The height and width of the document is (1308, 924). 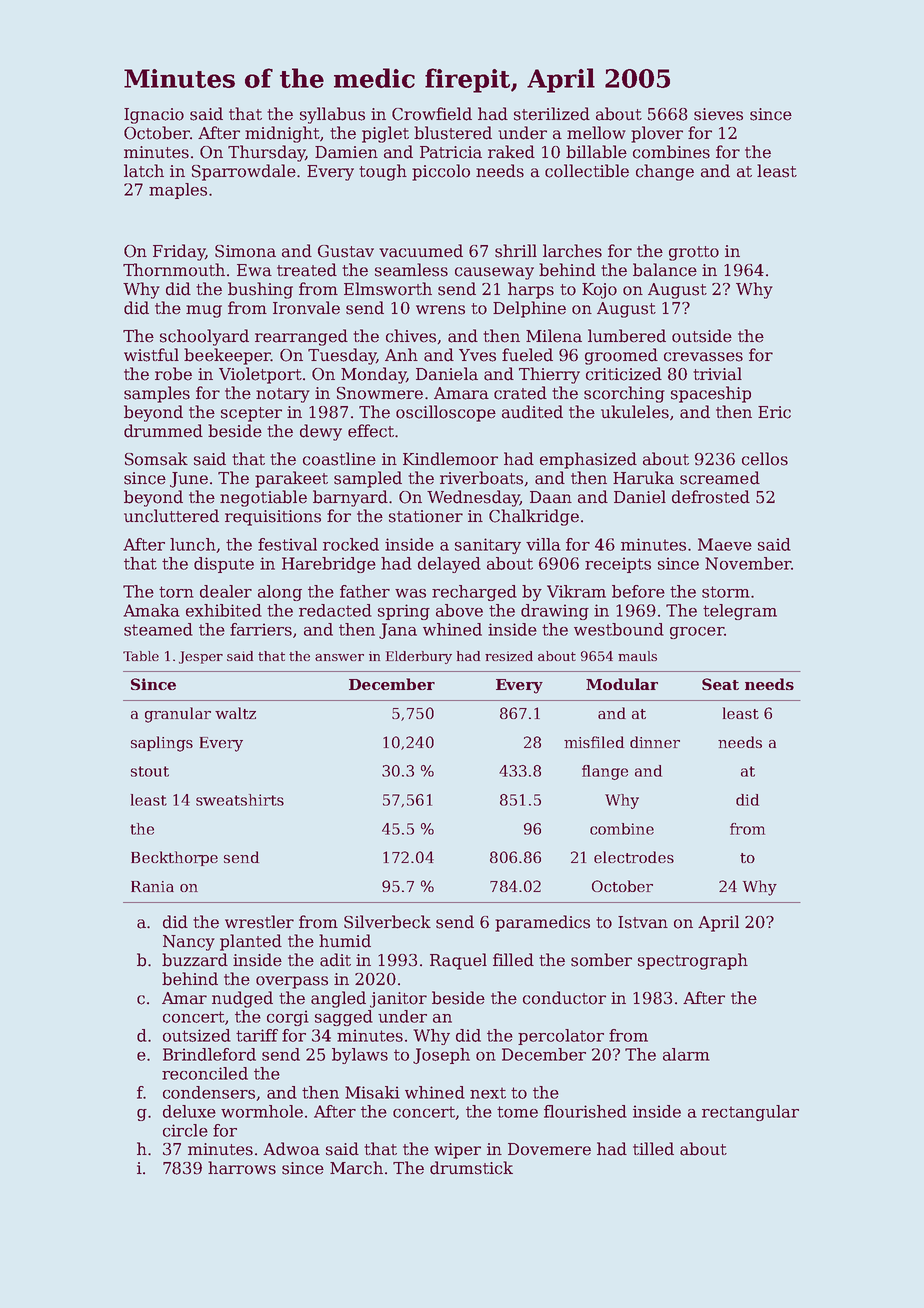 I want to click on Gustav, so click(x=346, y=251).
